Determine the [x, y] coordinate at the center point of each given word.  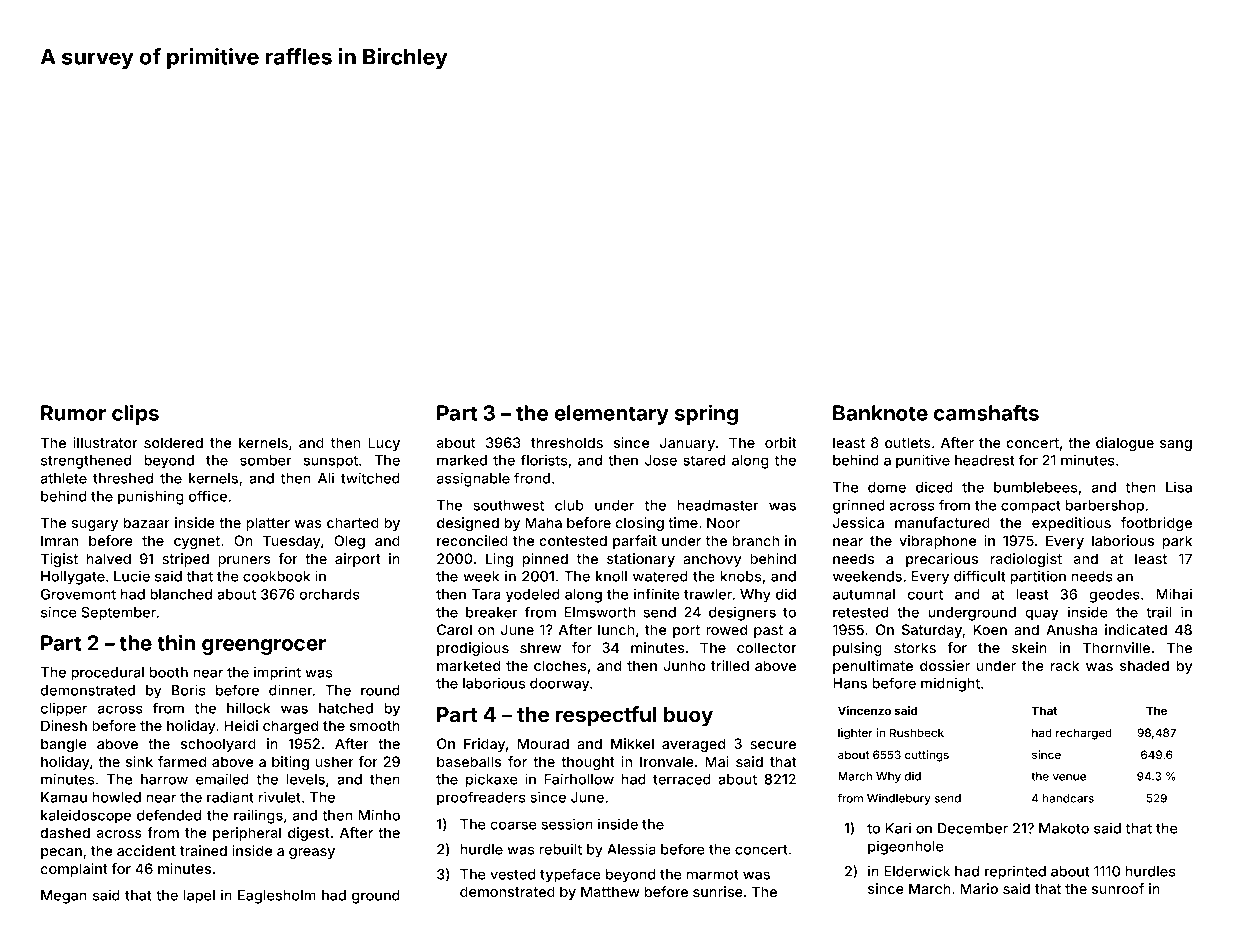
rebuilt [561, 849]
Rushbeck [917, 732]
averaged [693, 745]
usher [335, 761]
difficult [979, 576]
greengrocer [264, 647]
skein [1029, 647]
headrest [984, 460]
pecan [61, 853]
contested [573, 540]
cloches [560, 665]
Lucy [384, 444]
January [687, 444]
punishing [151, 498]
